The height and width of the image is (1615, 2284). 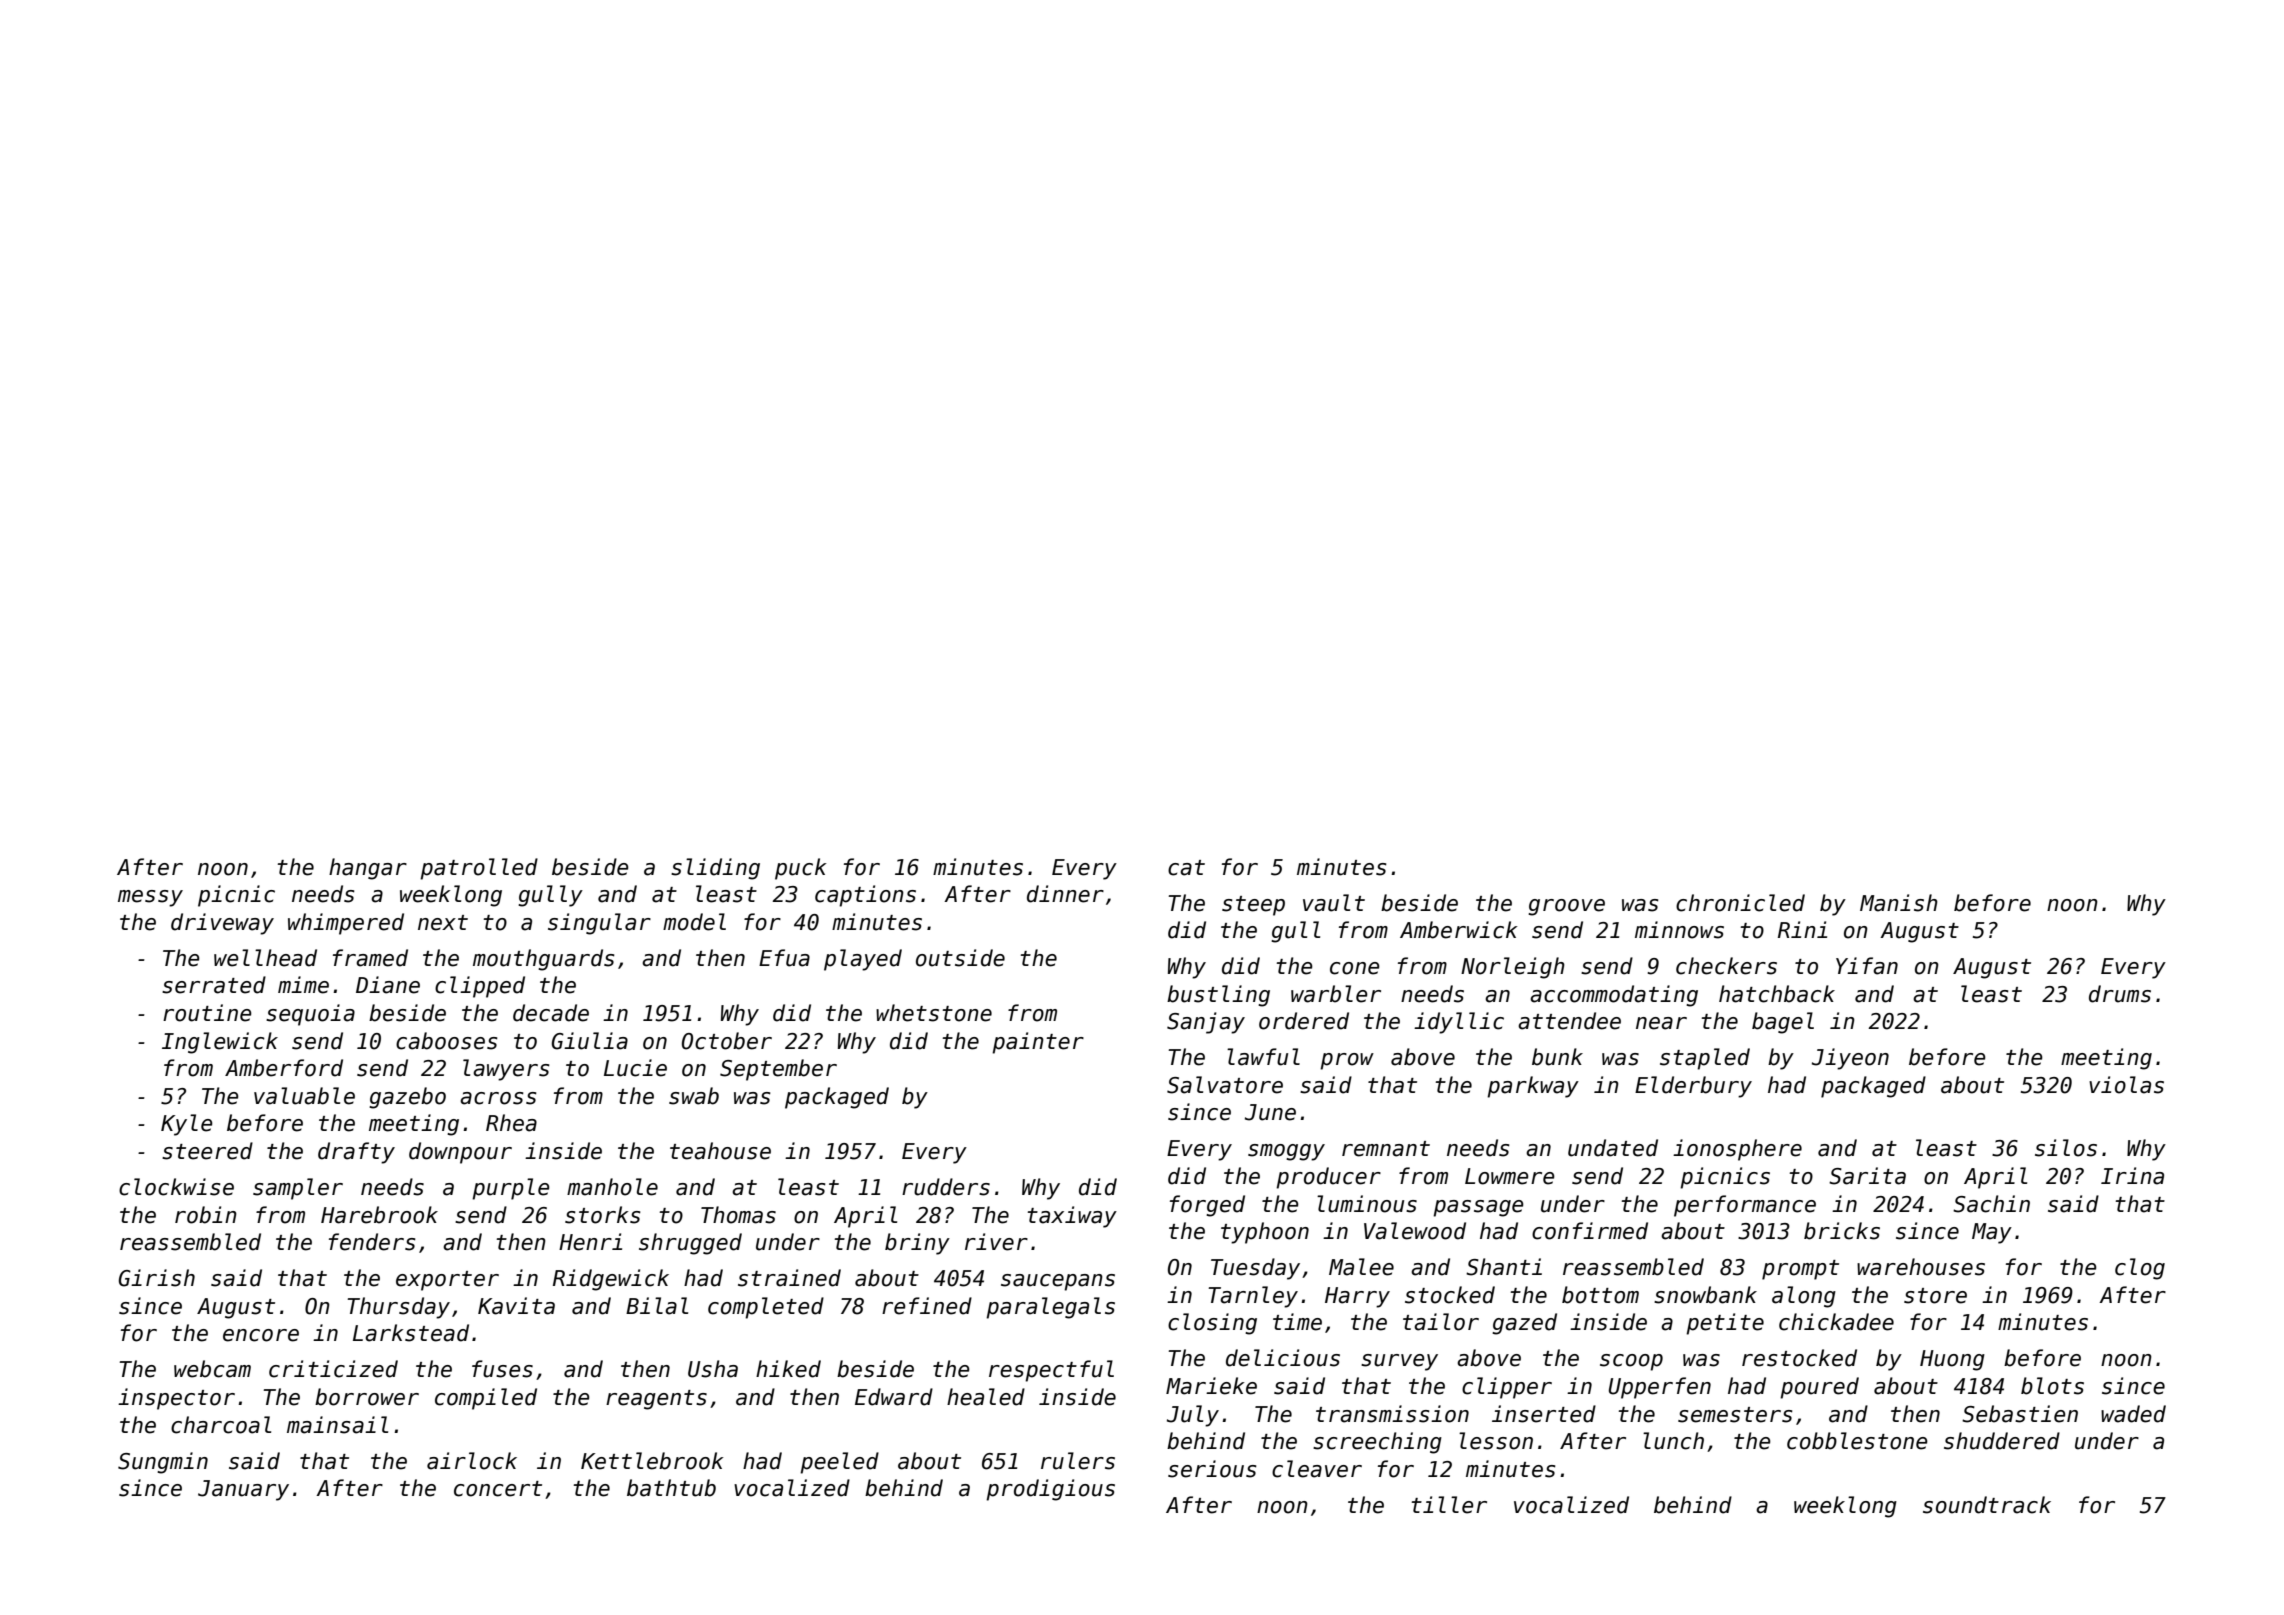 I want to click on messy, so click(x=150, y=898).
